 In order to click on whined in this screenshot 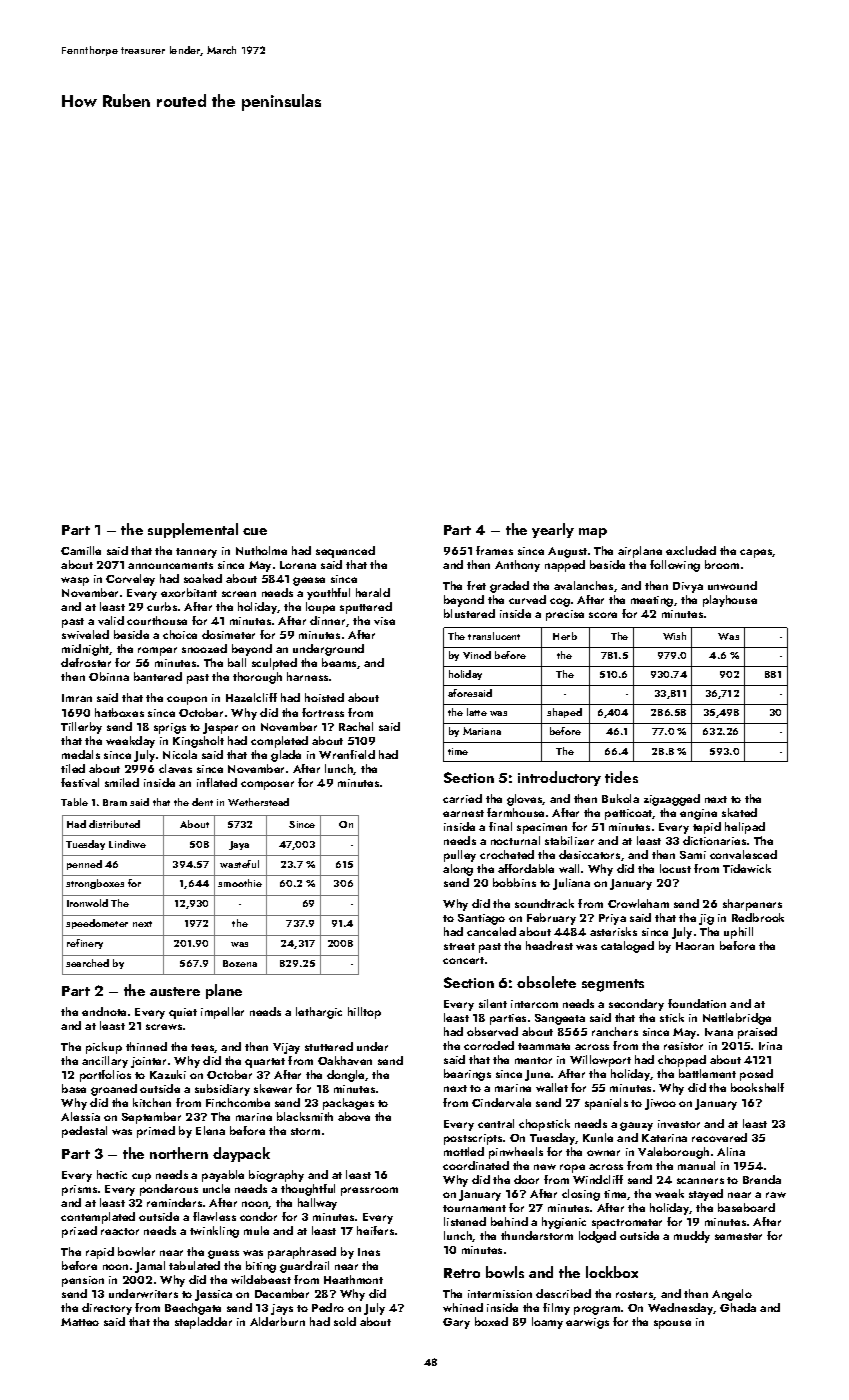, I will do `click(463, 1307)`.
